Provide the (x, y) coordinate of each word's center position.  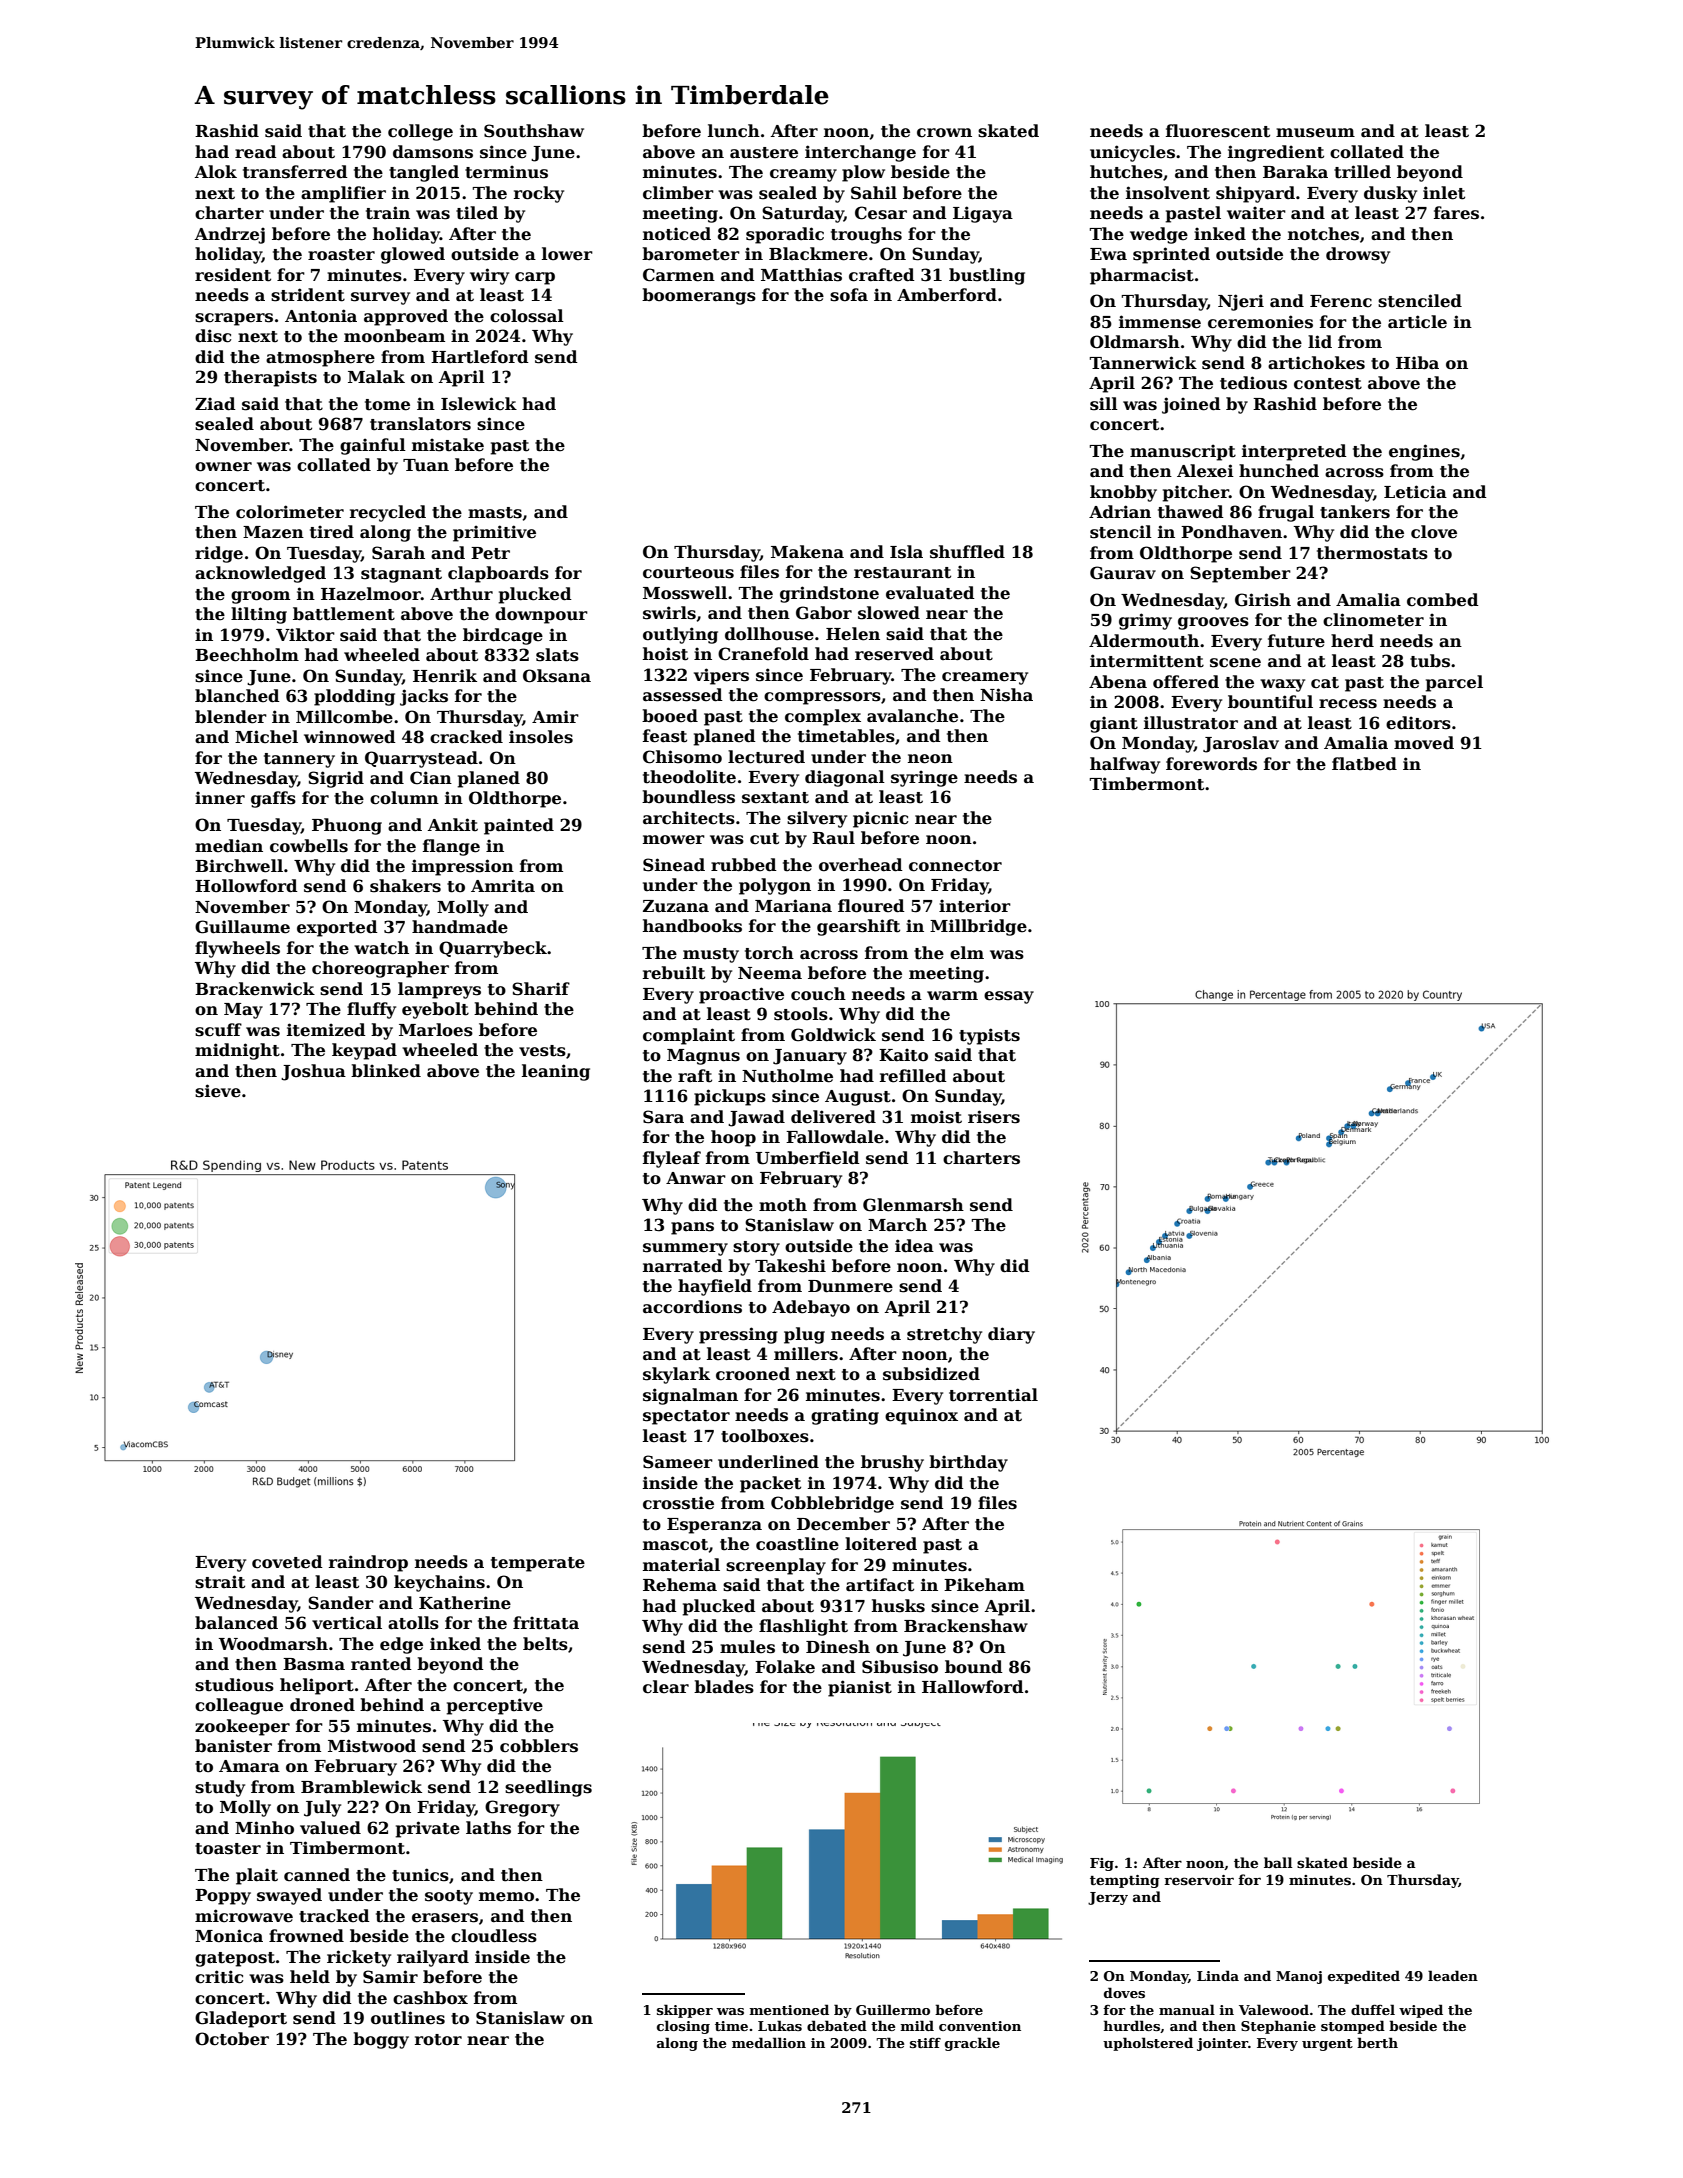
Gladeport (241, 2019)
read (256, 152)
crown (944, 133)
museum (1315, 133)
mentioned (789, 2009)
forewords (1211, 764)
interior (975, 906)
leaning (556, 1072)
